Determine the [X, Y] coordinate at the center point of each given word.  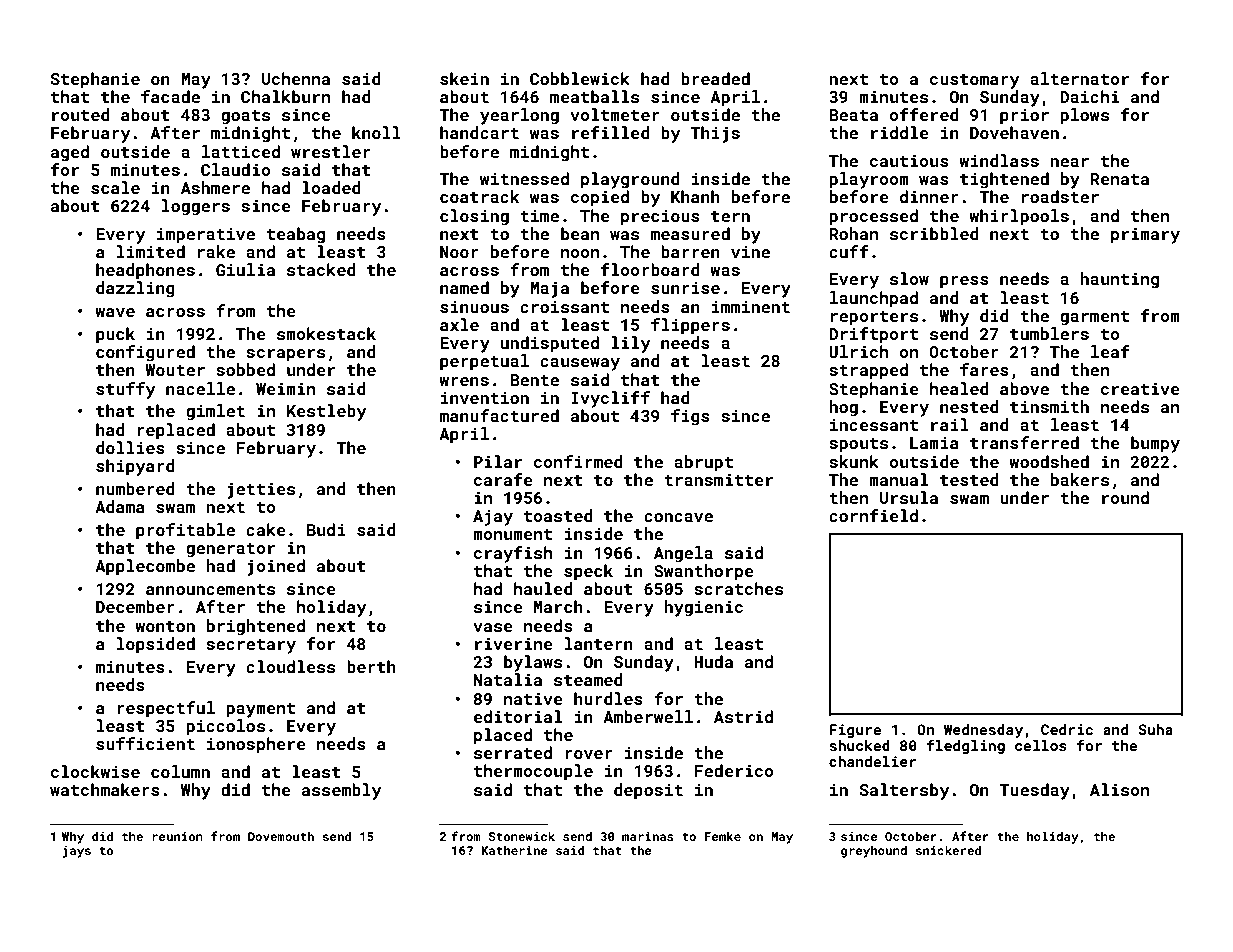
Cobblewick [580, 78]
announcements [210, 589]
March [558, 606]
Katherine [514, 850]
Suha [1155, 729]
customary [974, 81]
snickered [948, 850]
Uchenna [296, 78]
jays [77, 852]
